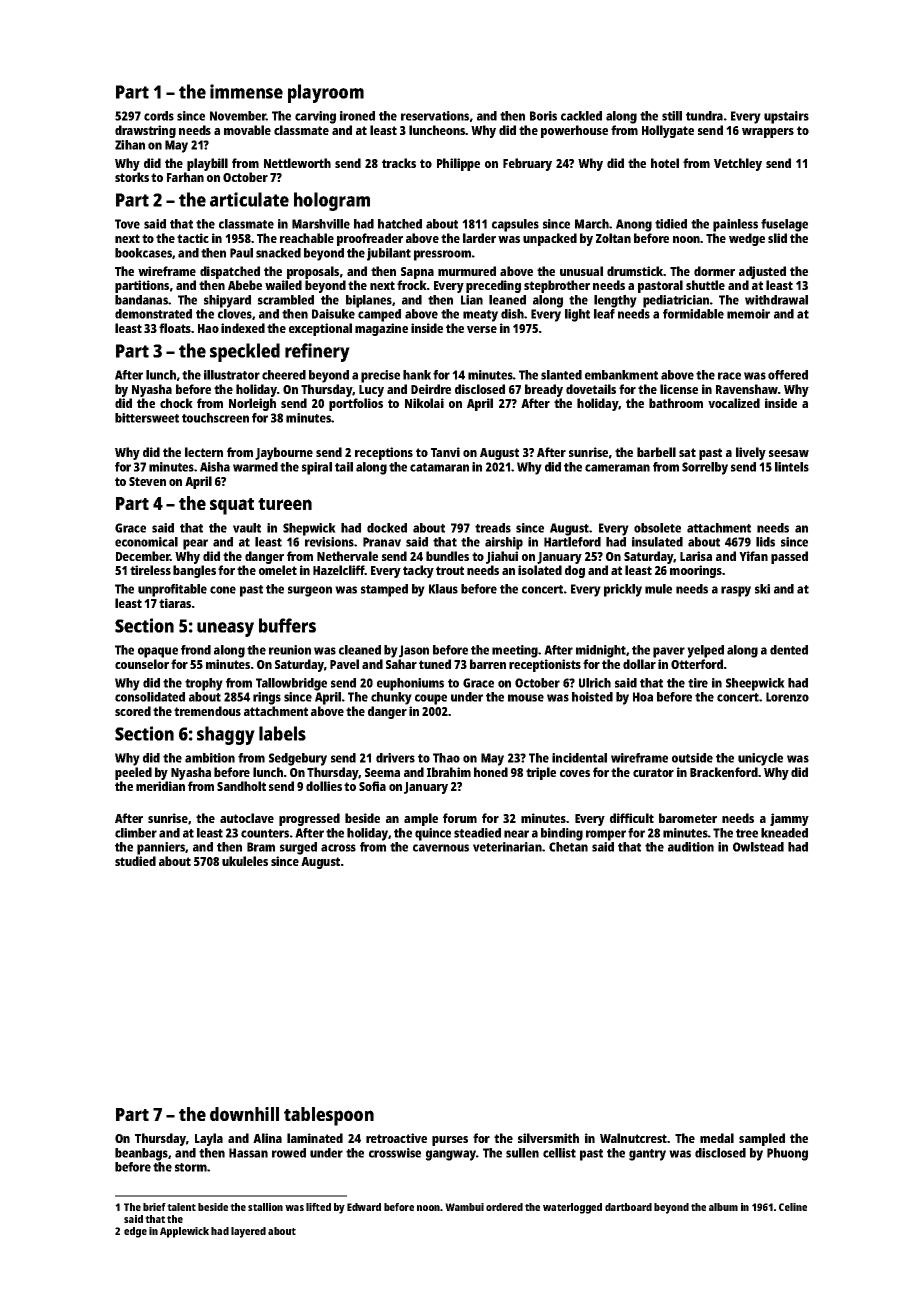 The height and width of the document is (1308, 924). What do you see at coordinates (575, 571) in the document?
I see `dog` at bounding box center [575, 571].
